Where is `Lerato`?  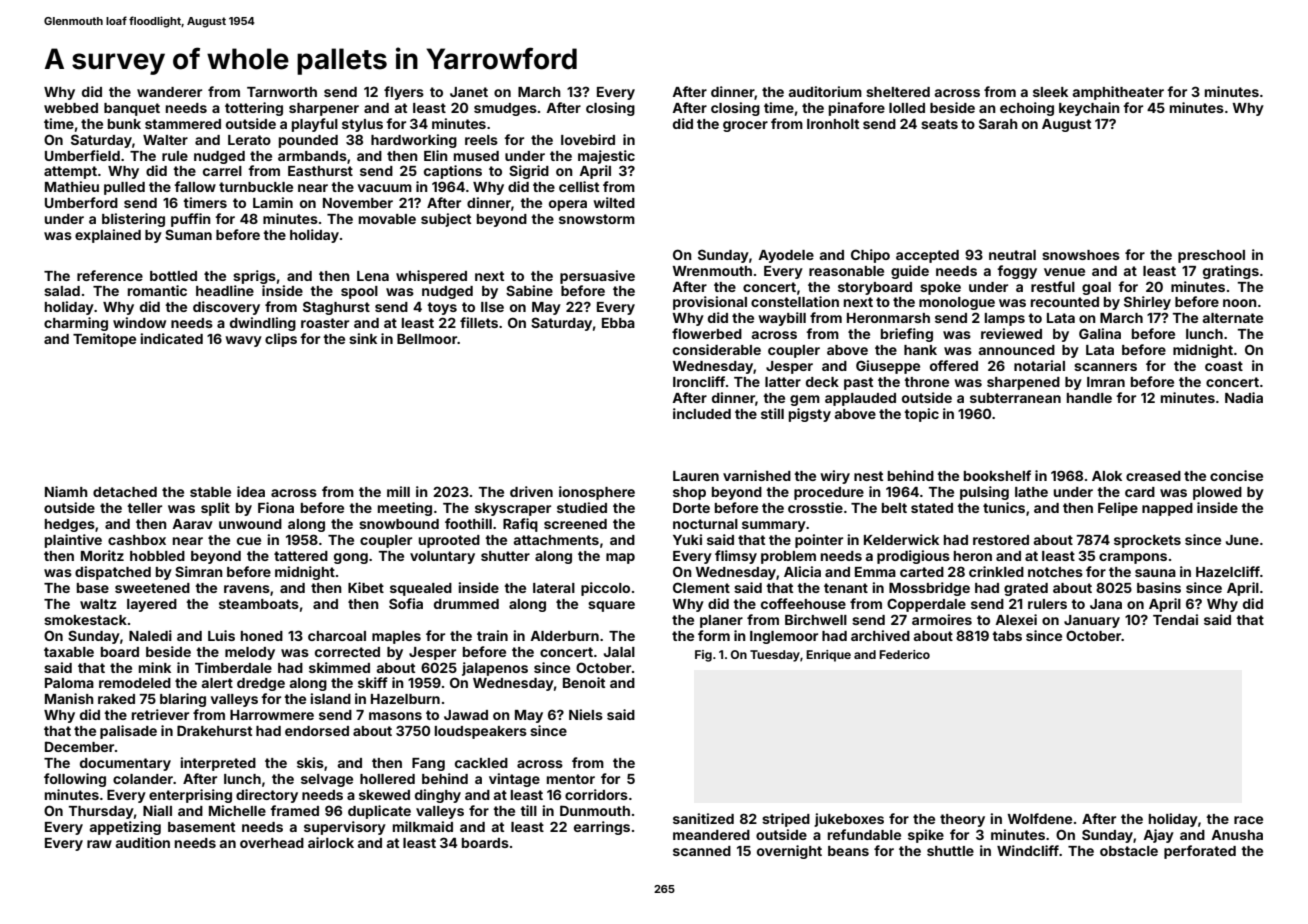 Lerato is located at coordinates (249, 140).
